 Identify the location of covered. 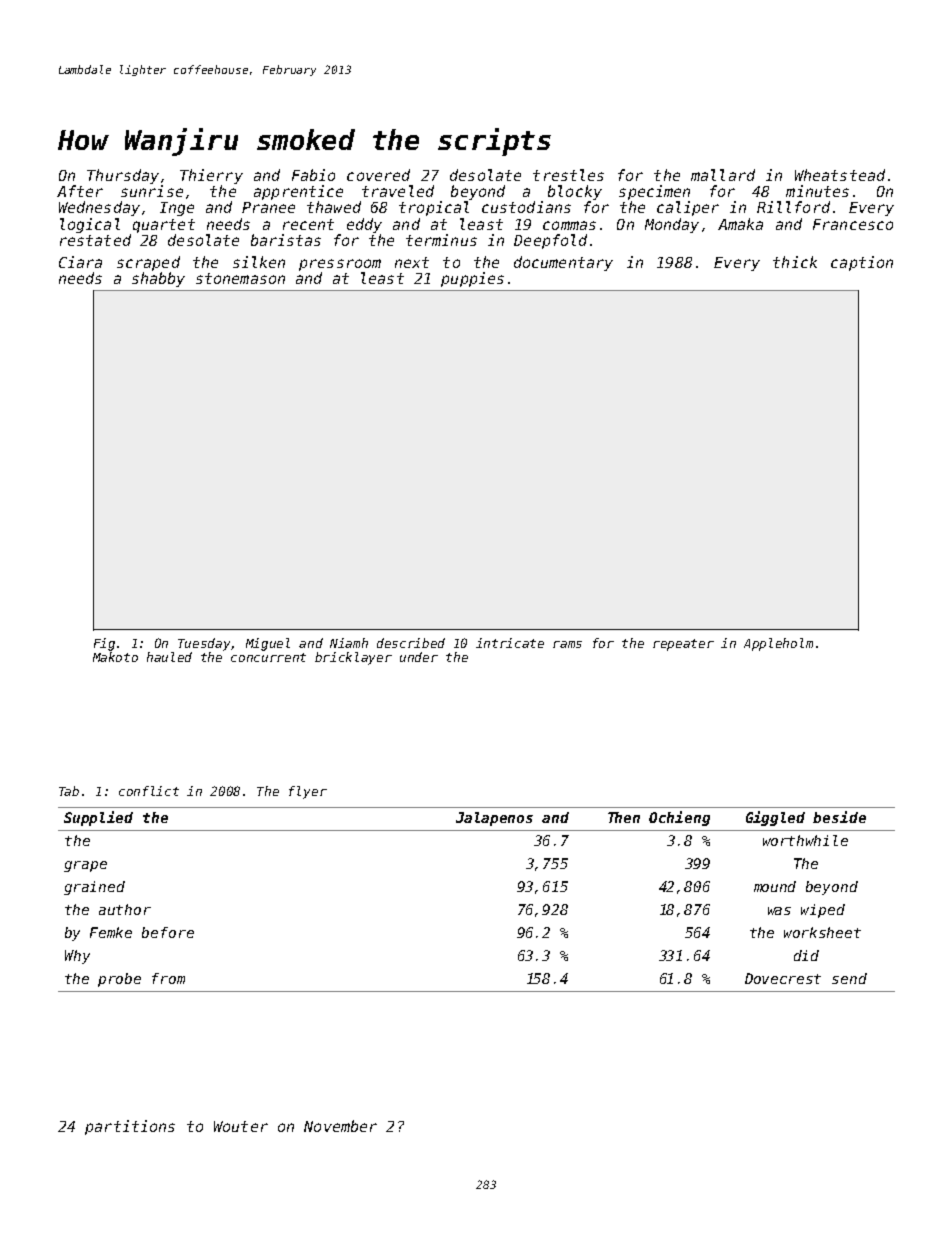
(378, 175).
